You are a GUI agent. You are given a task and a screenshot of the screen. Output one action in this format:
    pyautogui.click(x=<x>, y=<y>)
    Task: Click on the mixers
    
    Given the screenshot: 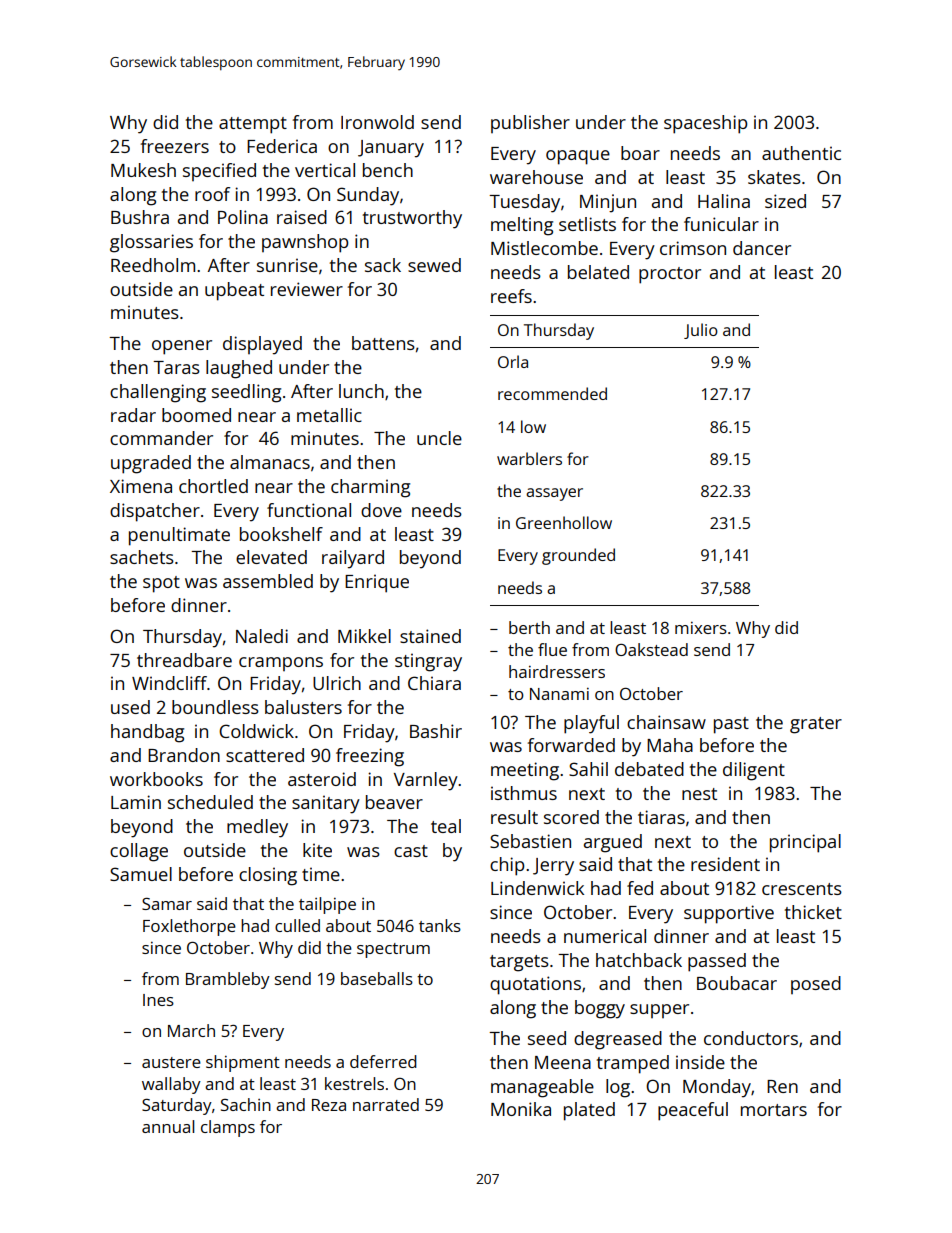 What is the action you would take?
    pyautogui.click(x=701, y=628)
